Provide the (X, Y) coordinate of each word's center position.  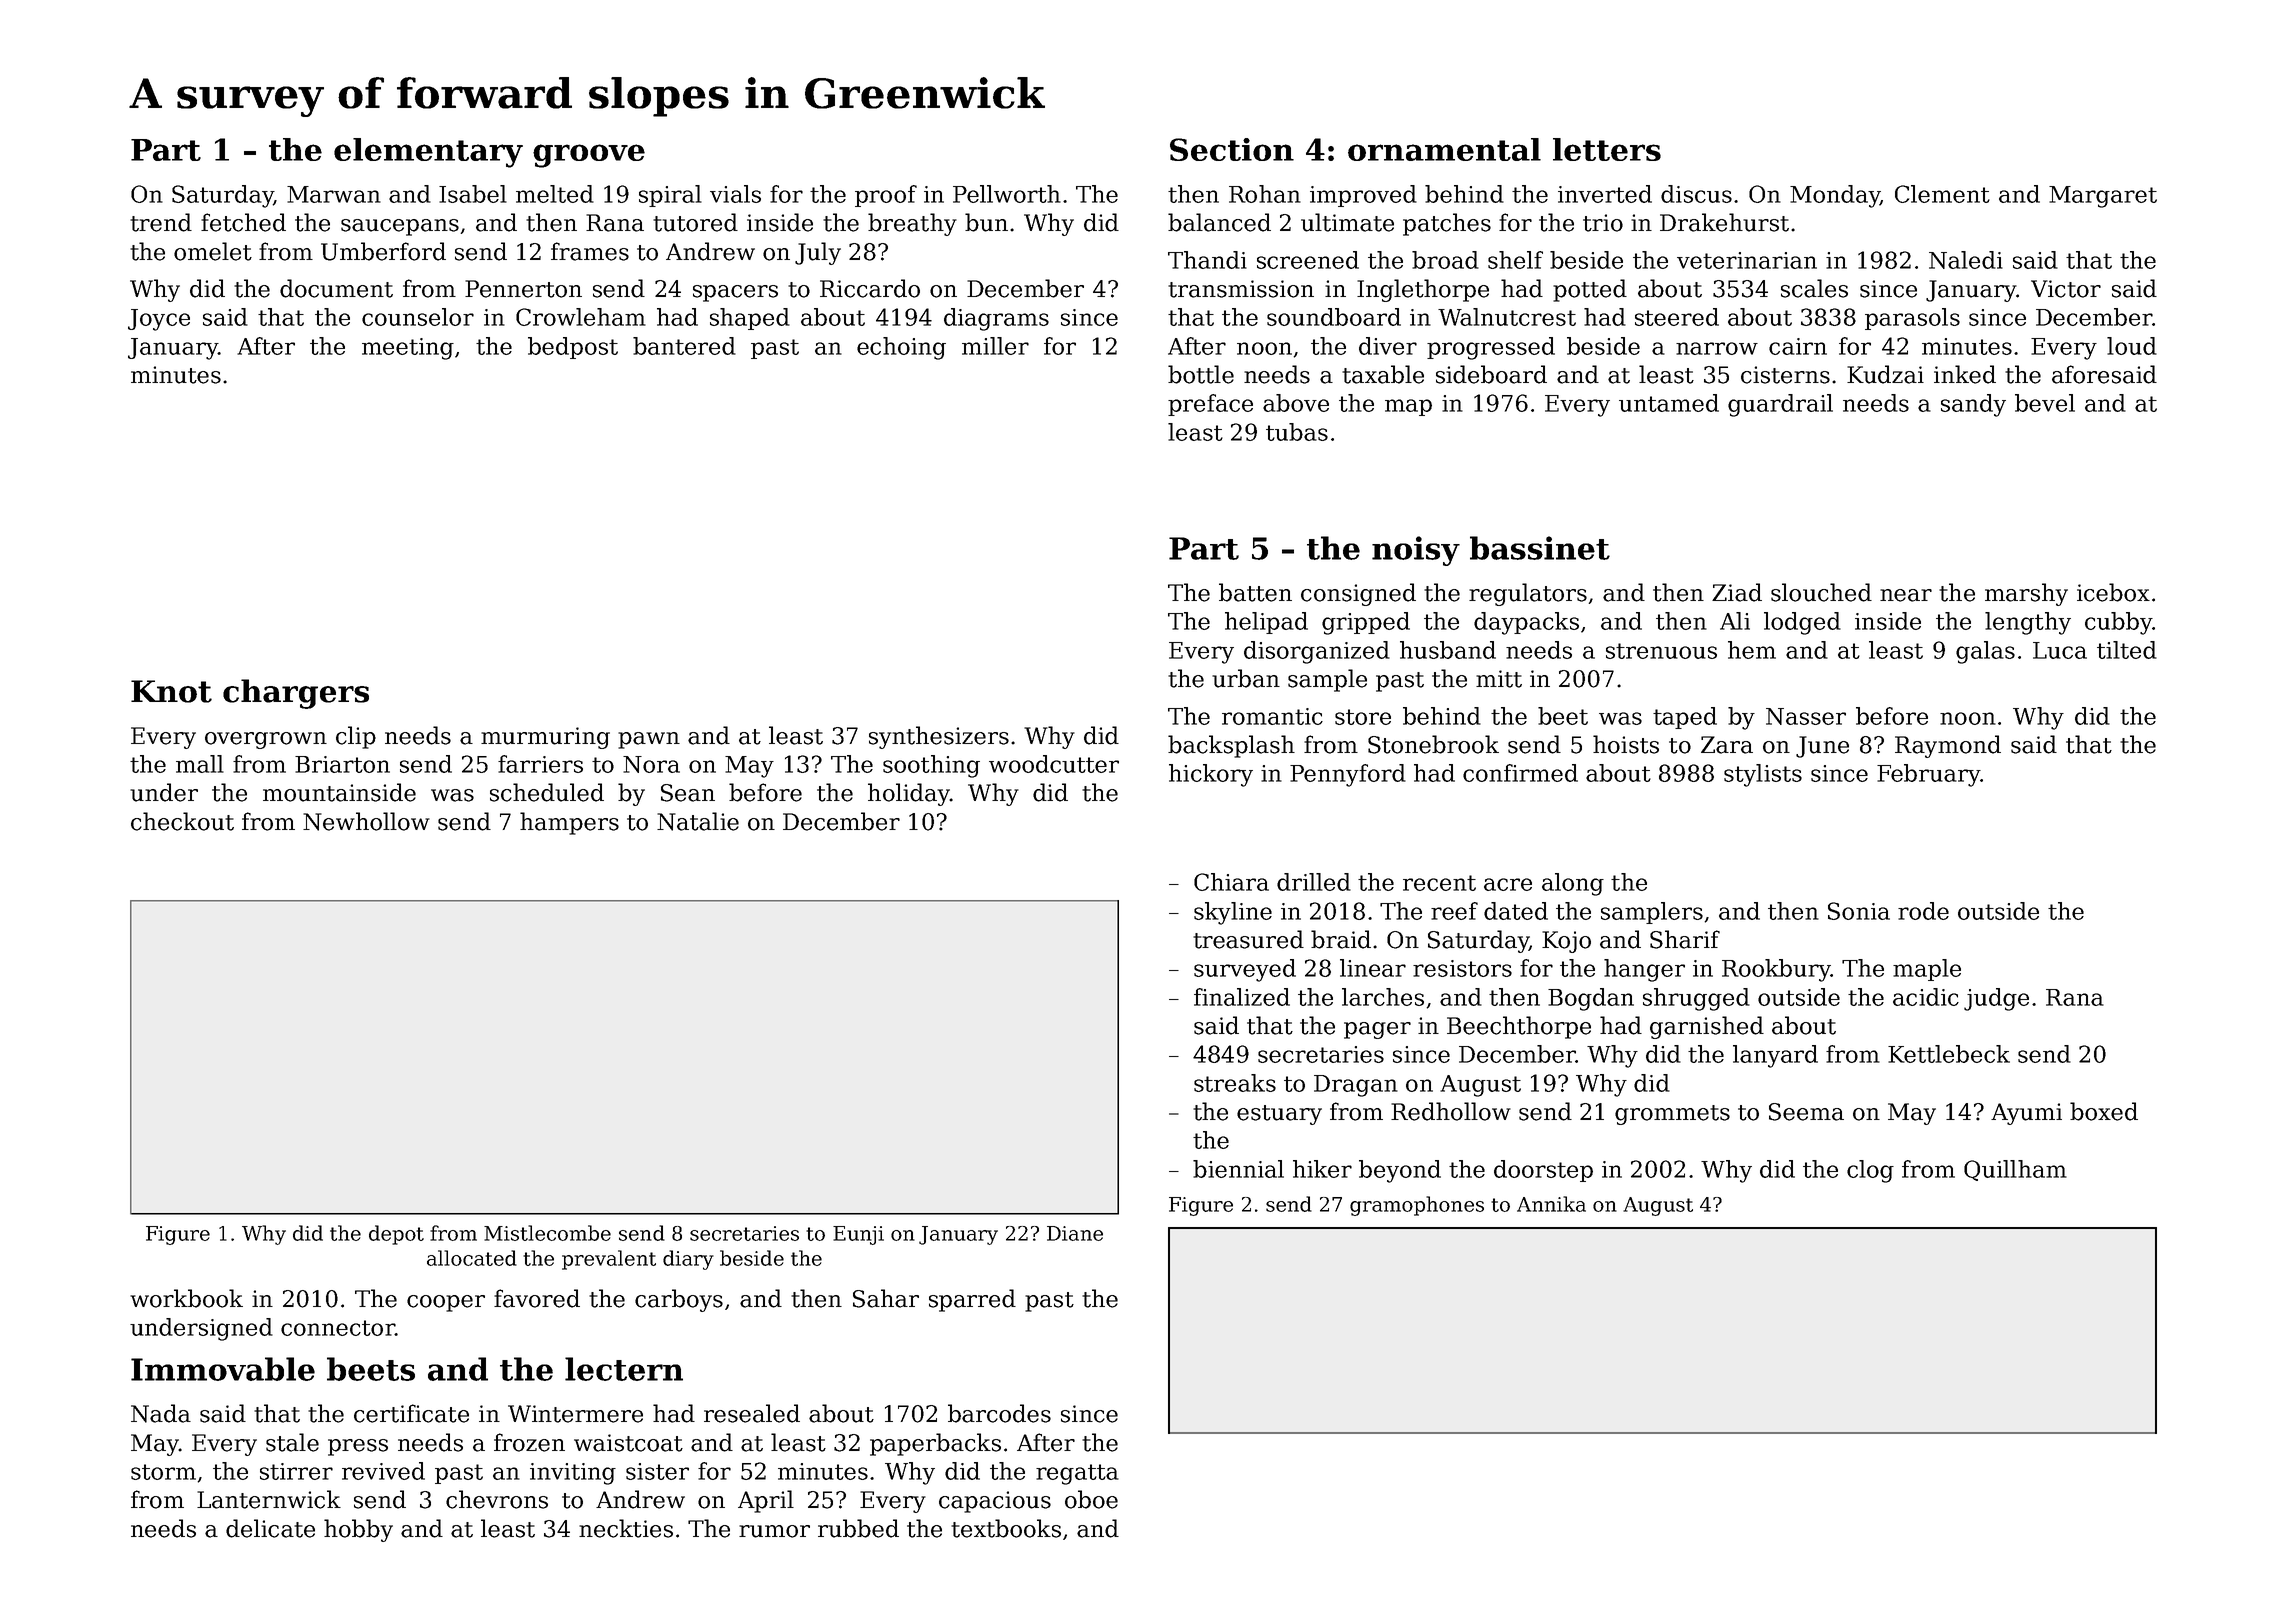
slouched (1821, 592)
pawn (649, 740)
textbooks (1006, 1528)
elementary (428, 153)
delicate (270, 1528)
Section (1232, 149)
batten (1255, 592)
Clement (1942, 194)
